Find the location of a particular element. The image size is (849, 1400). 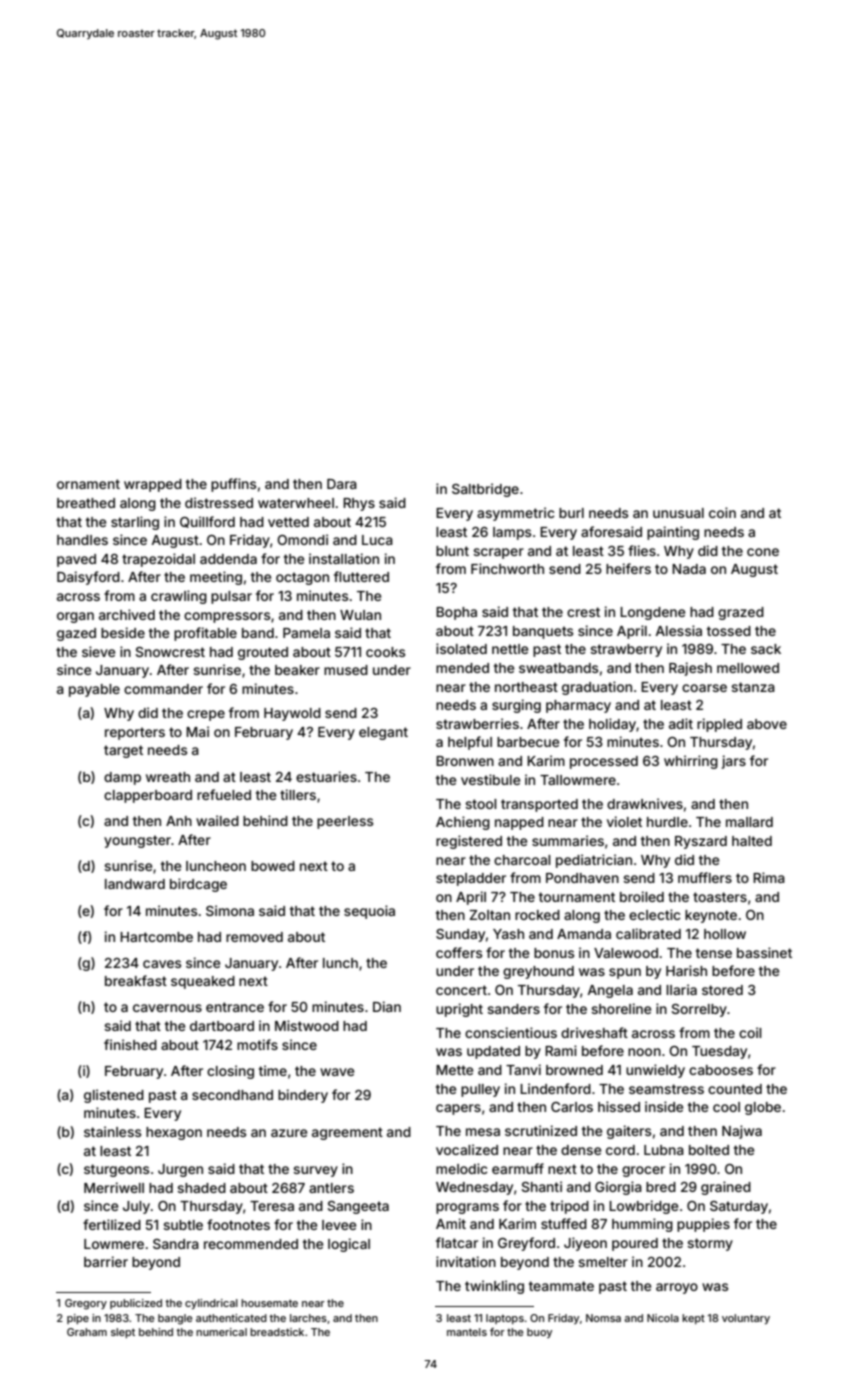

larches is located at coordinates (308, 1318).
